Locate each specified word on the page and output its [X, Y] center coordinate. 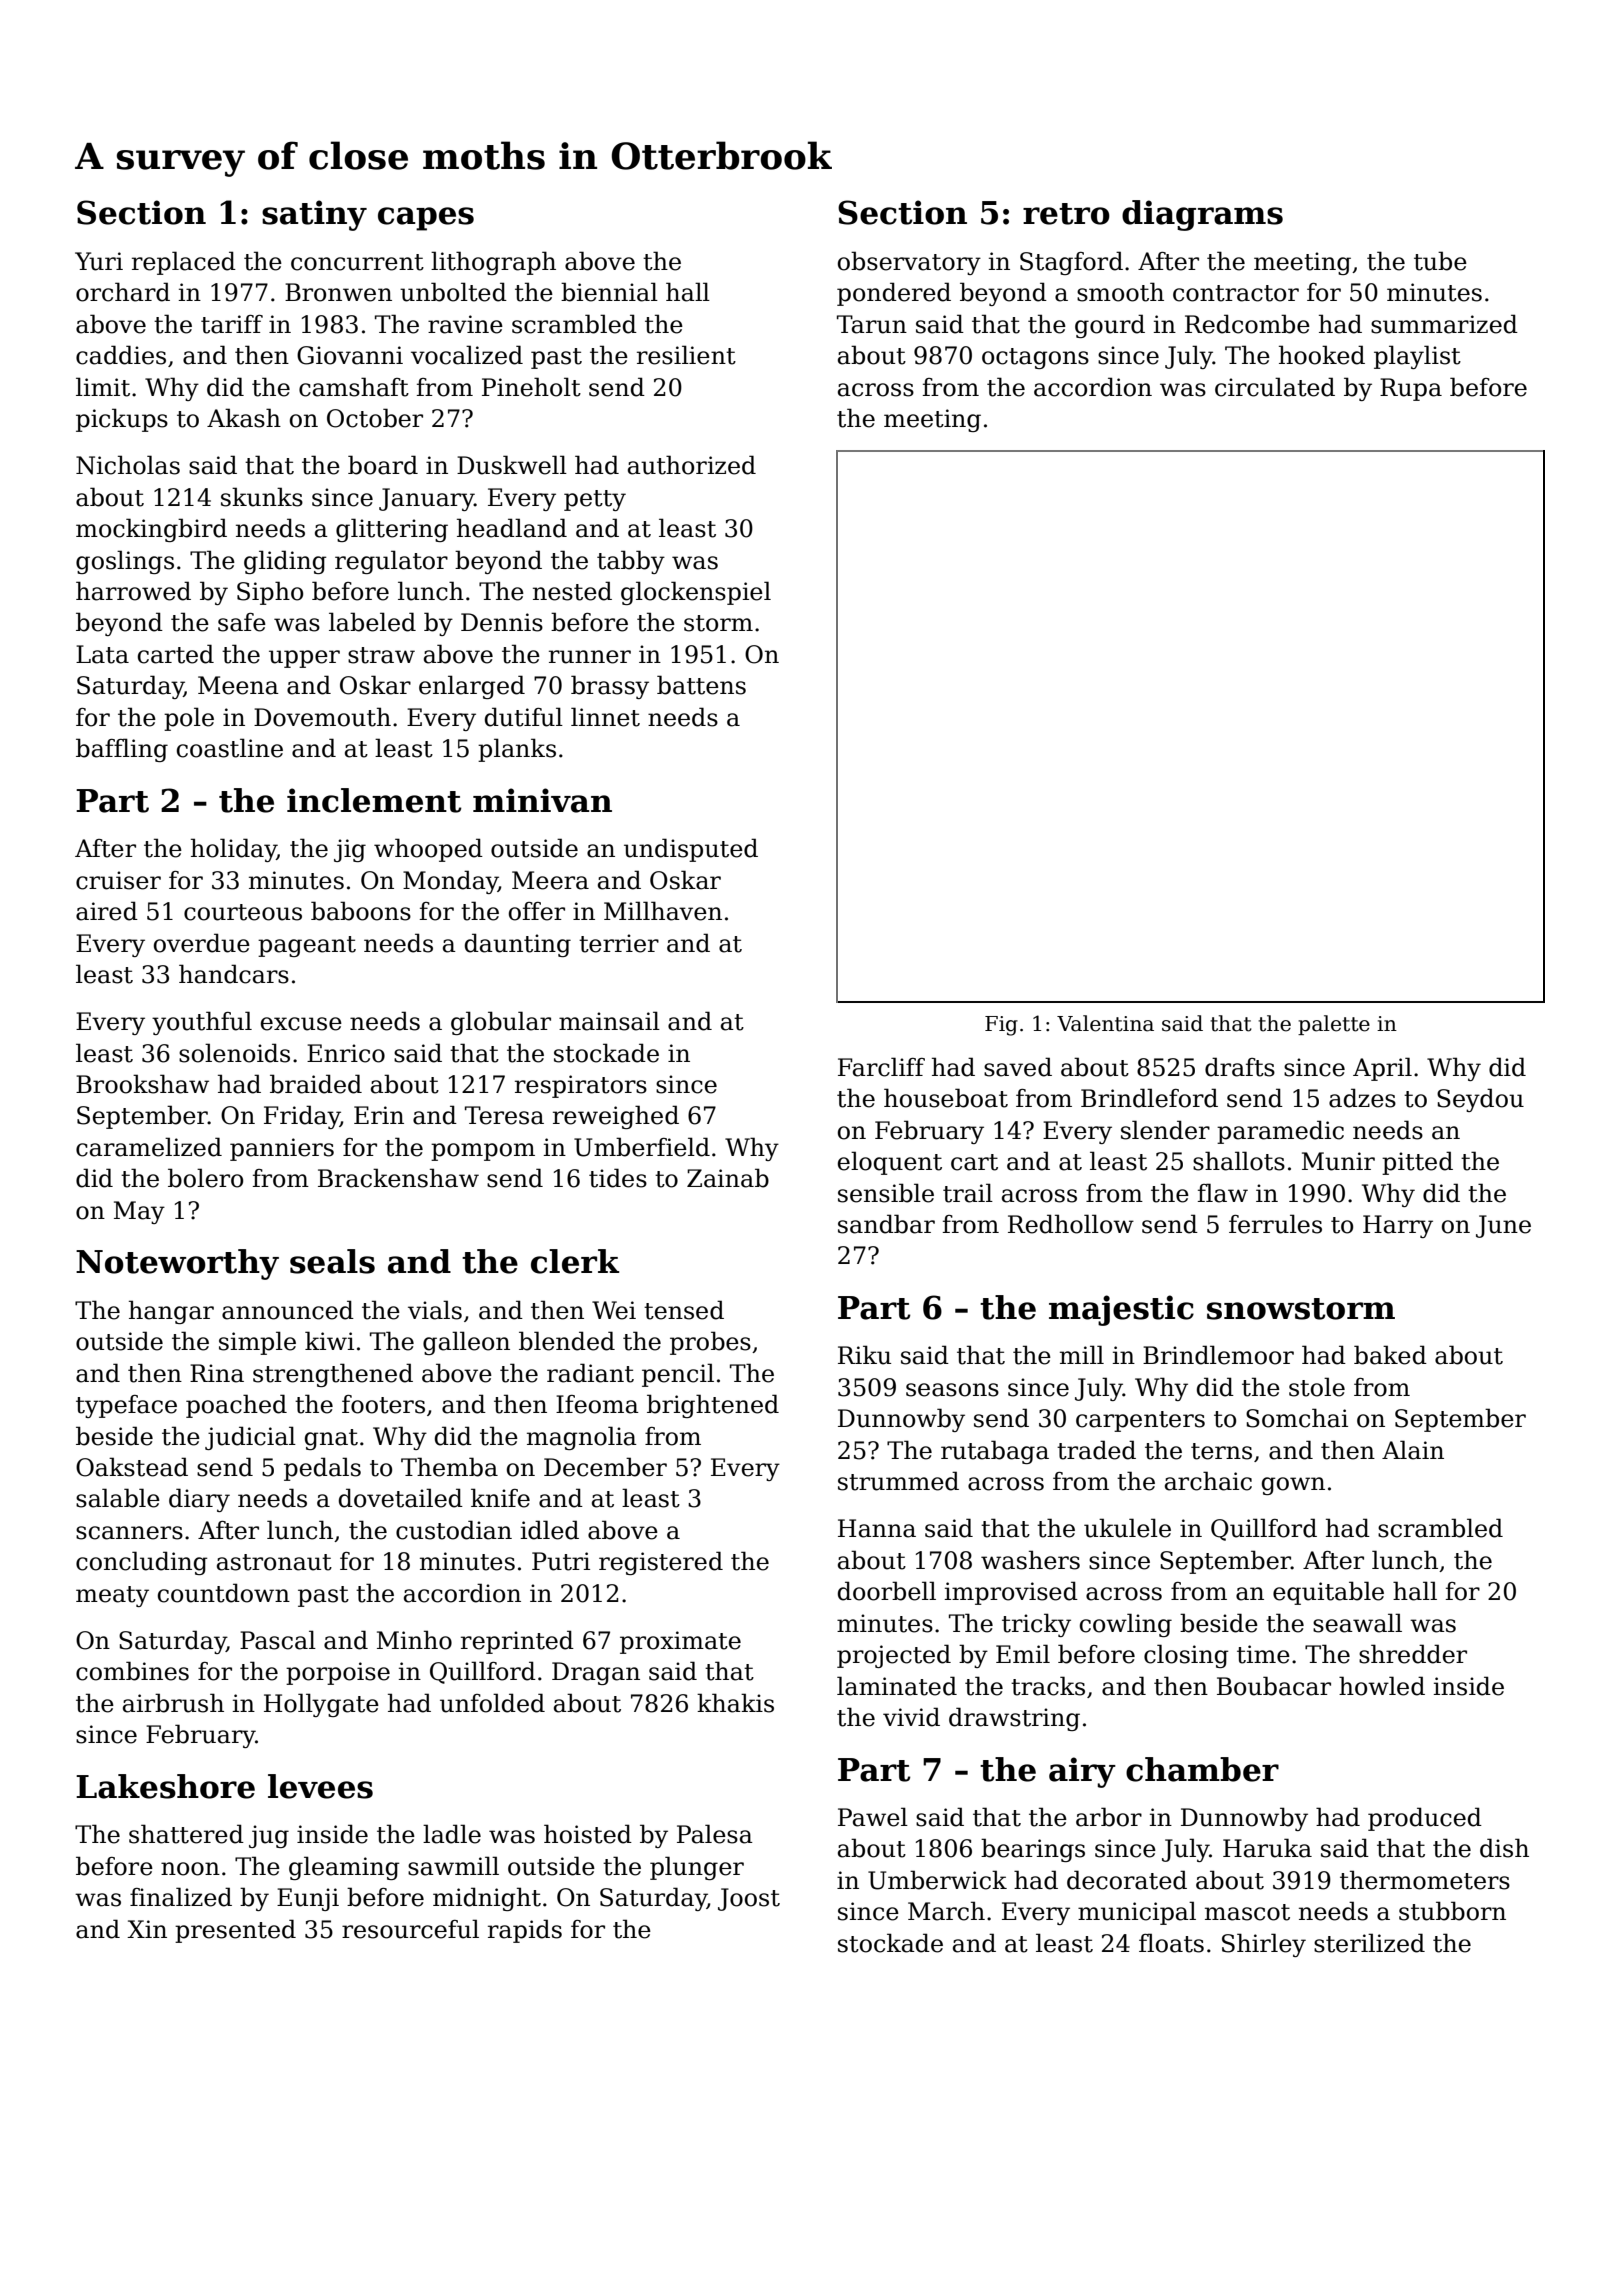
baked [1390, 1355]
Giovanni [350, 355]
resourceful [410, 1929]
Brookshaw [142, 1084]
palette [1334, 1025]
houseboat [946, 1098]
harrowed [133, 591]
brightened [713, 1406]
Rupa [1411, 389]
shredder [1413, 1654]
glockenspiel [696, 593]
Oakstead [132, 1467]
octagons [1035, 358]
